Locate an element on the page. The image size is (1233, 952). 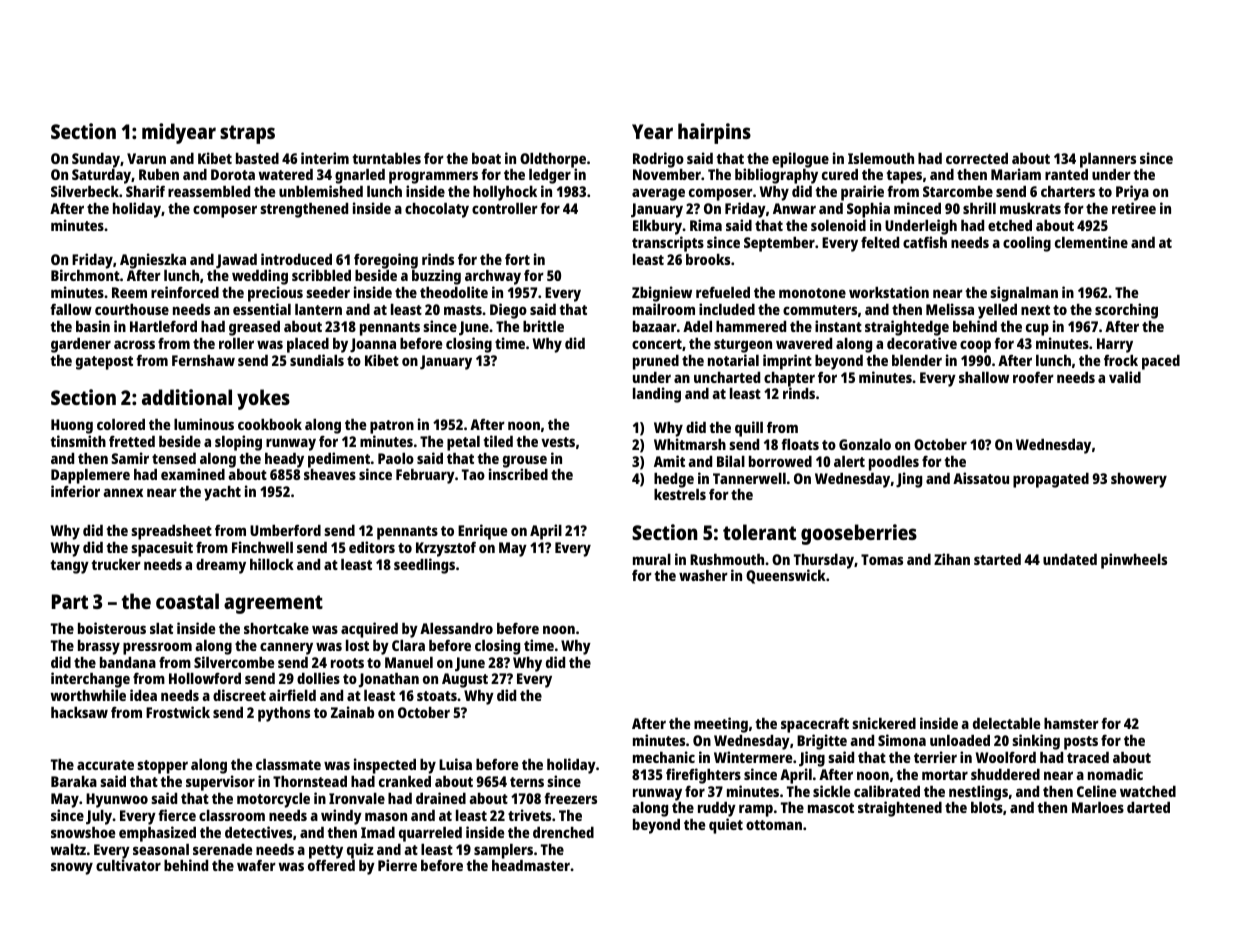
cultivator is located at coordinates (128, 865).
